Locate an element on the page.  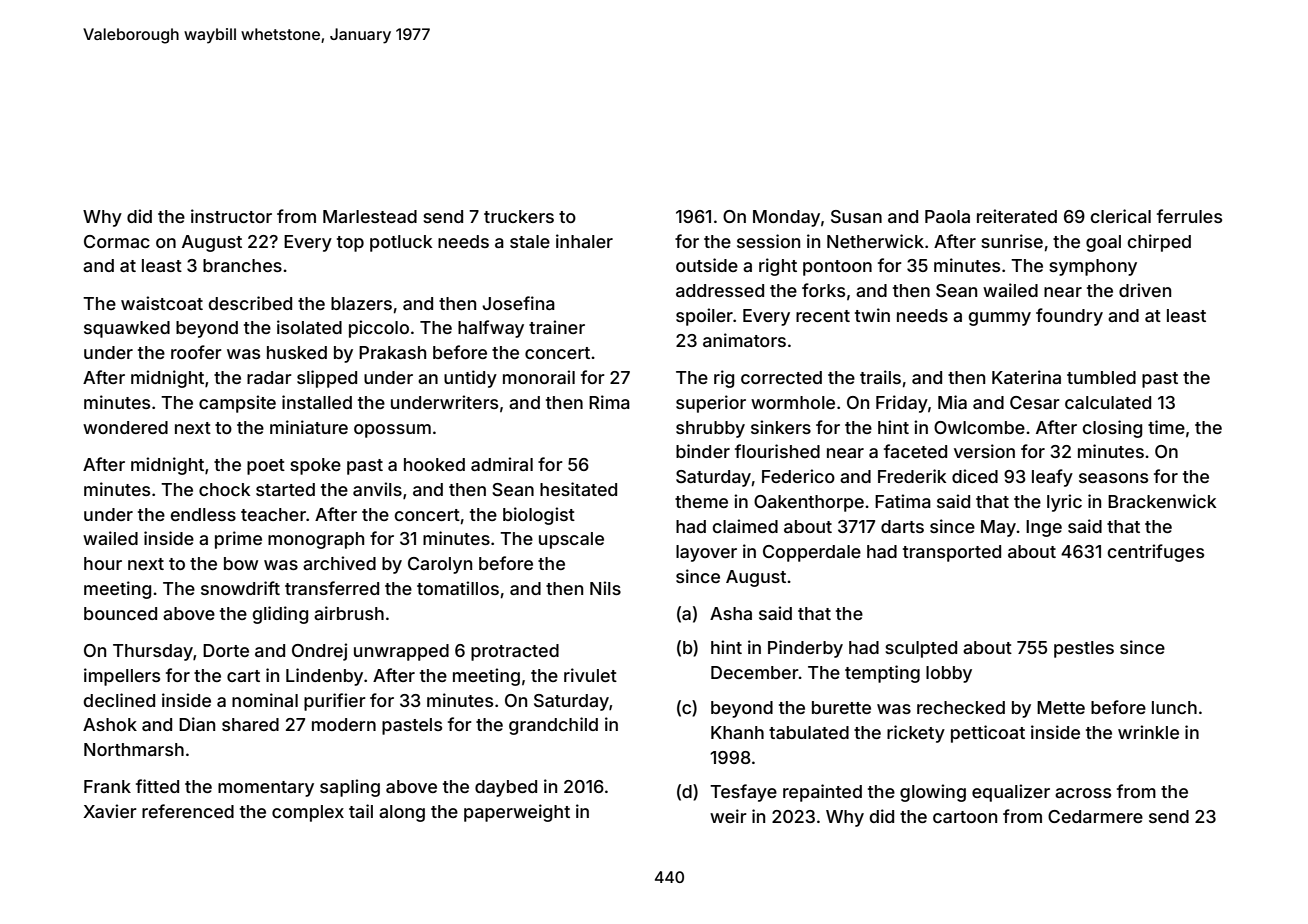
daybed is located at coordinates (506, 788).
